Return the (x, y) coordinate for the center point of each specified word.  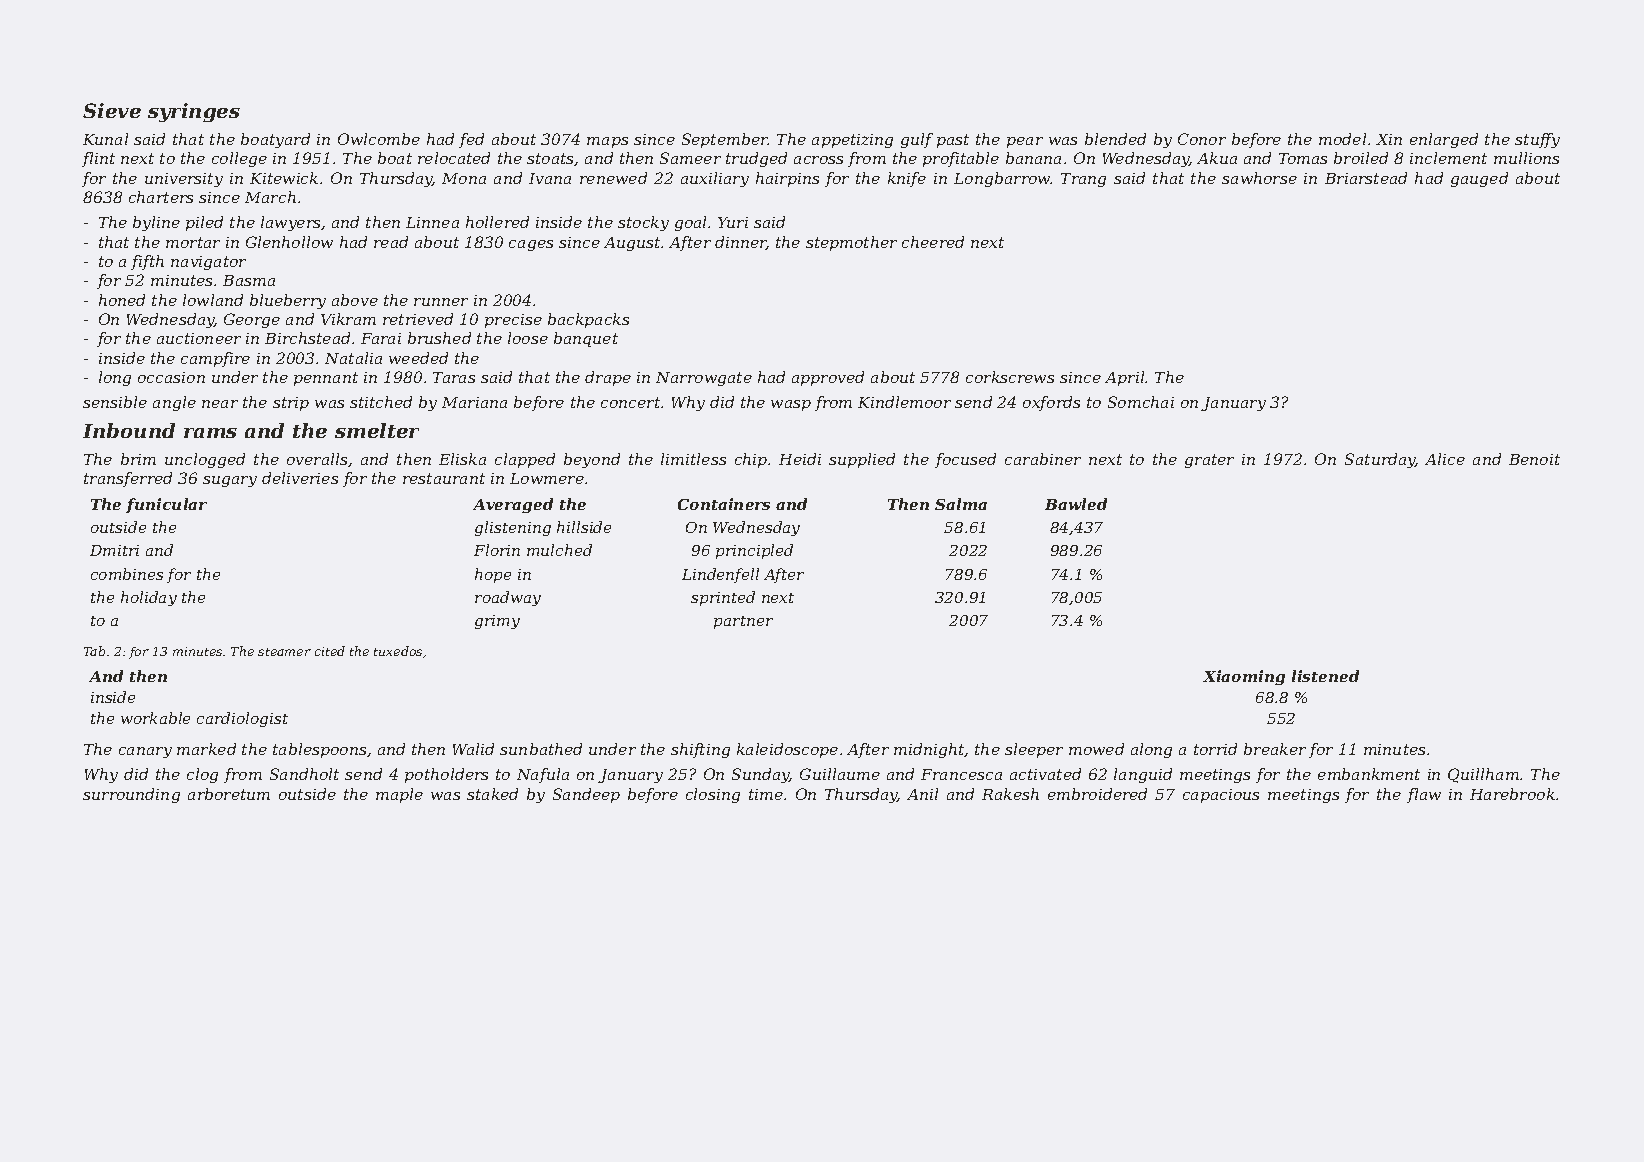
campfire (215, 359)
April (1124, 378)
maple (399, 795)
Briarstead (1366, 178)
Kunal (105, 139)
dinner (741, 243)
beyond (592, 460)
